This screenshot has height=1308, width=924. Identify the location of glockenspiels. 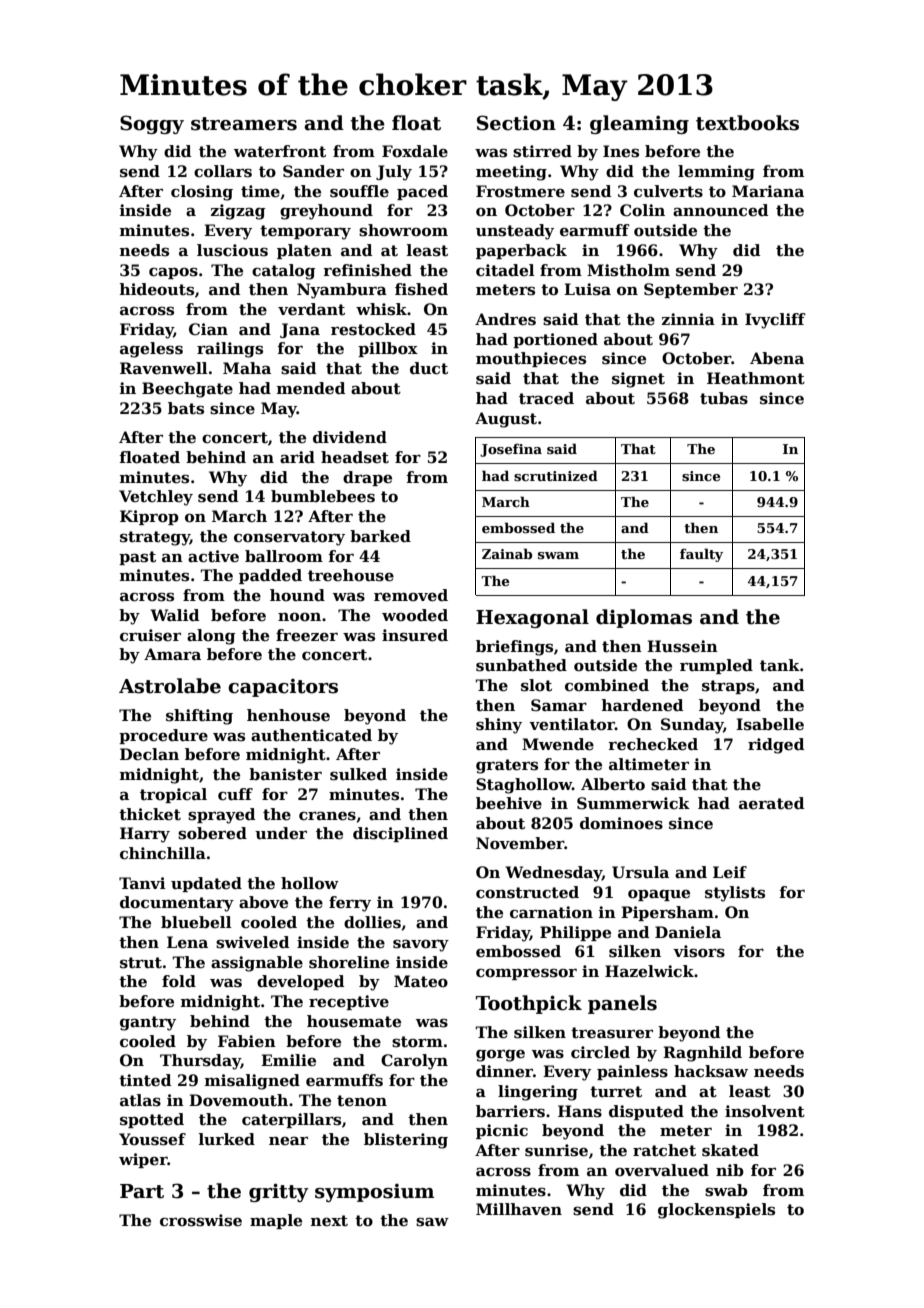
(716, 1211).
